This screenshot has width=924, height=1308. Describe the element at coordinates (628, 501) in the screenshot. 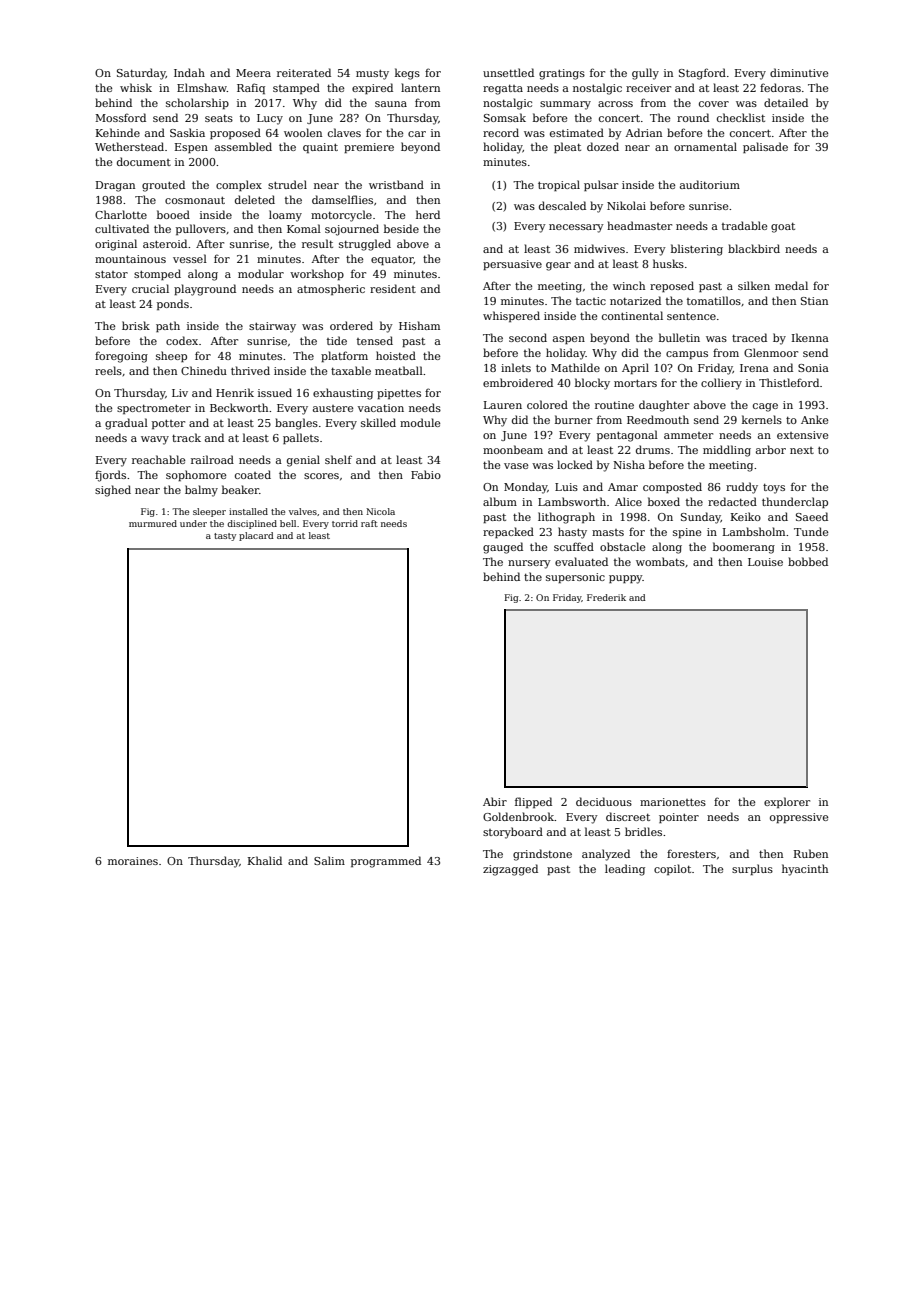

I see `Alice` at that location.
